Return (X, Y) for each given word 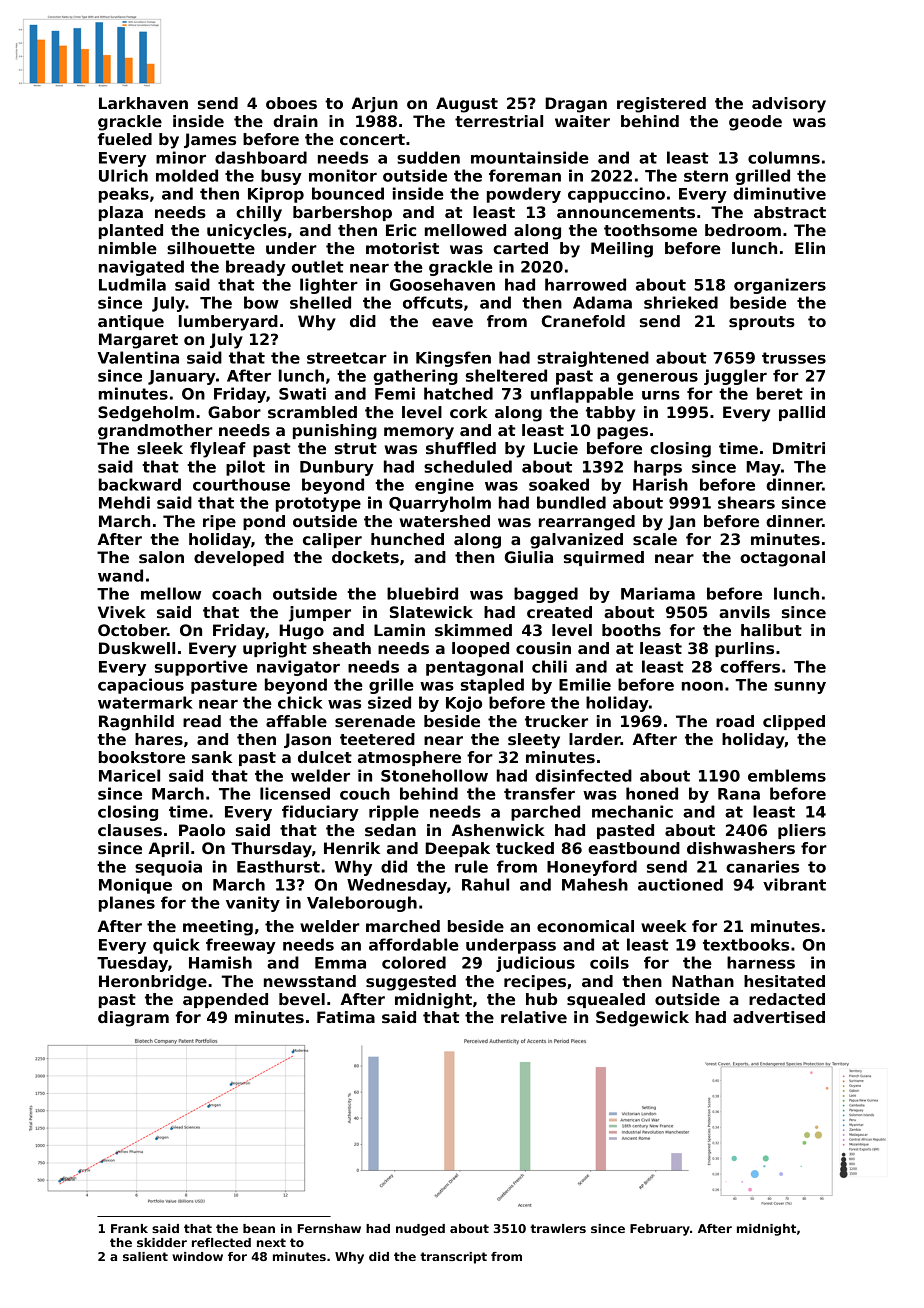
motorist (402, 248)
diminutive (779, 193)
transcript (453, 1258)
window (197, 1256)
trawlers (558, 1228)
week (664, 926)
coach (236, 593)
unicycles (247, 232)
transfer (539, 793)
